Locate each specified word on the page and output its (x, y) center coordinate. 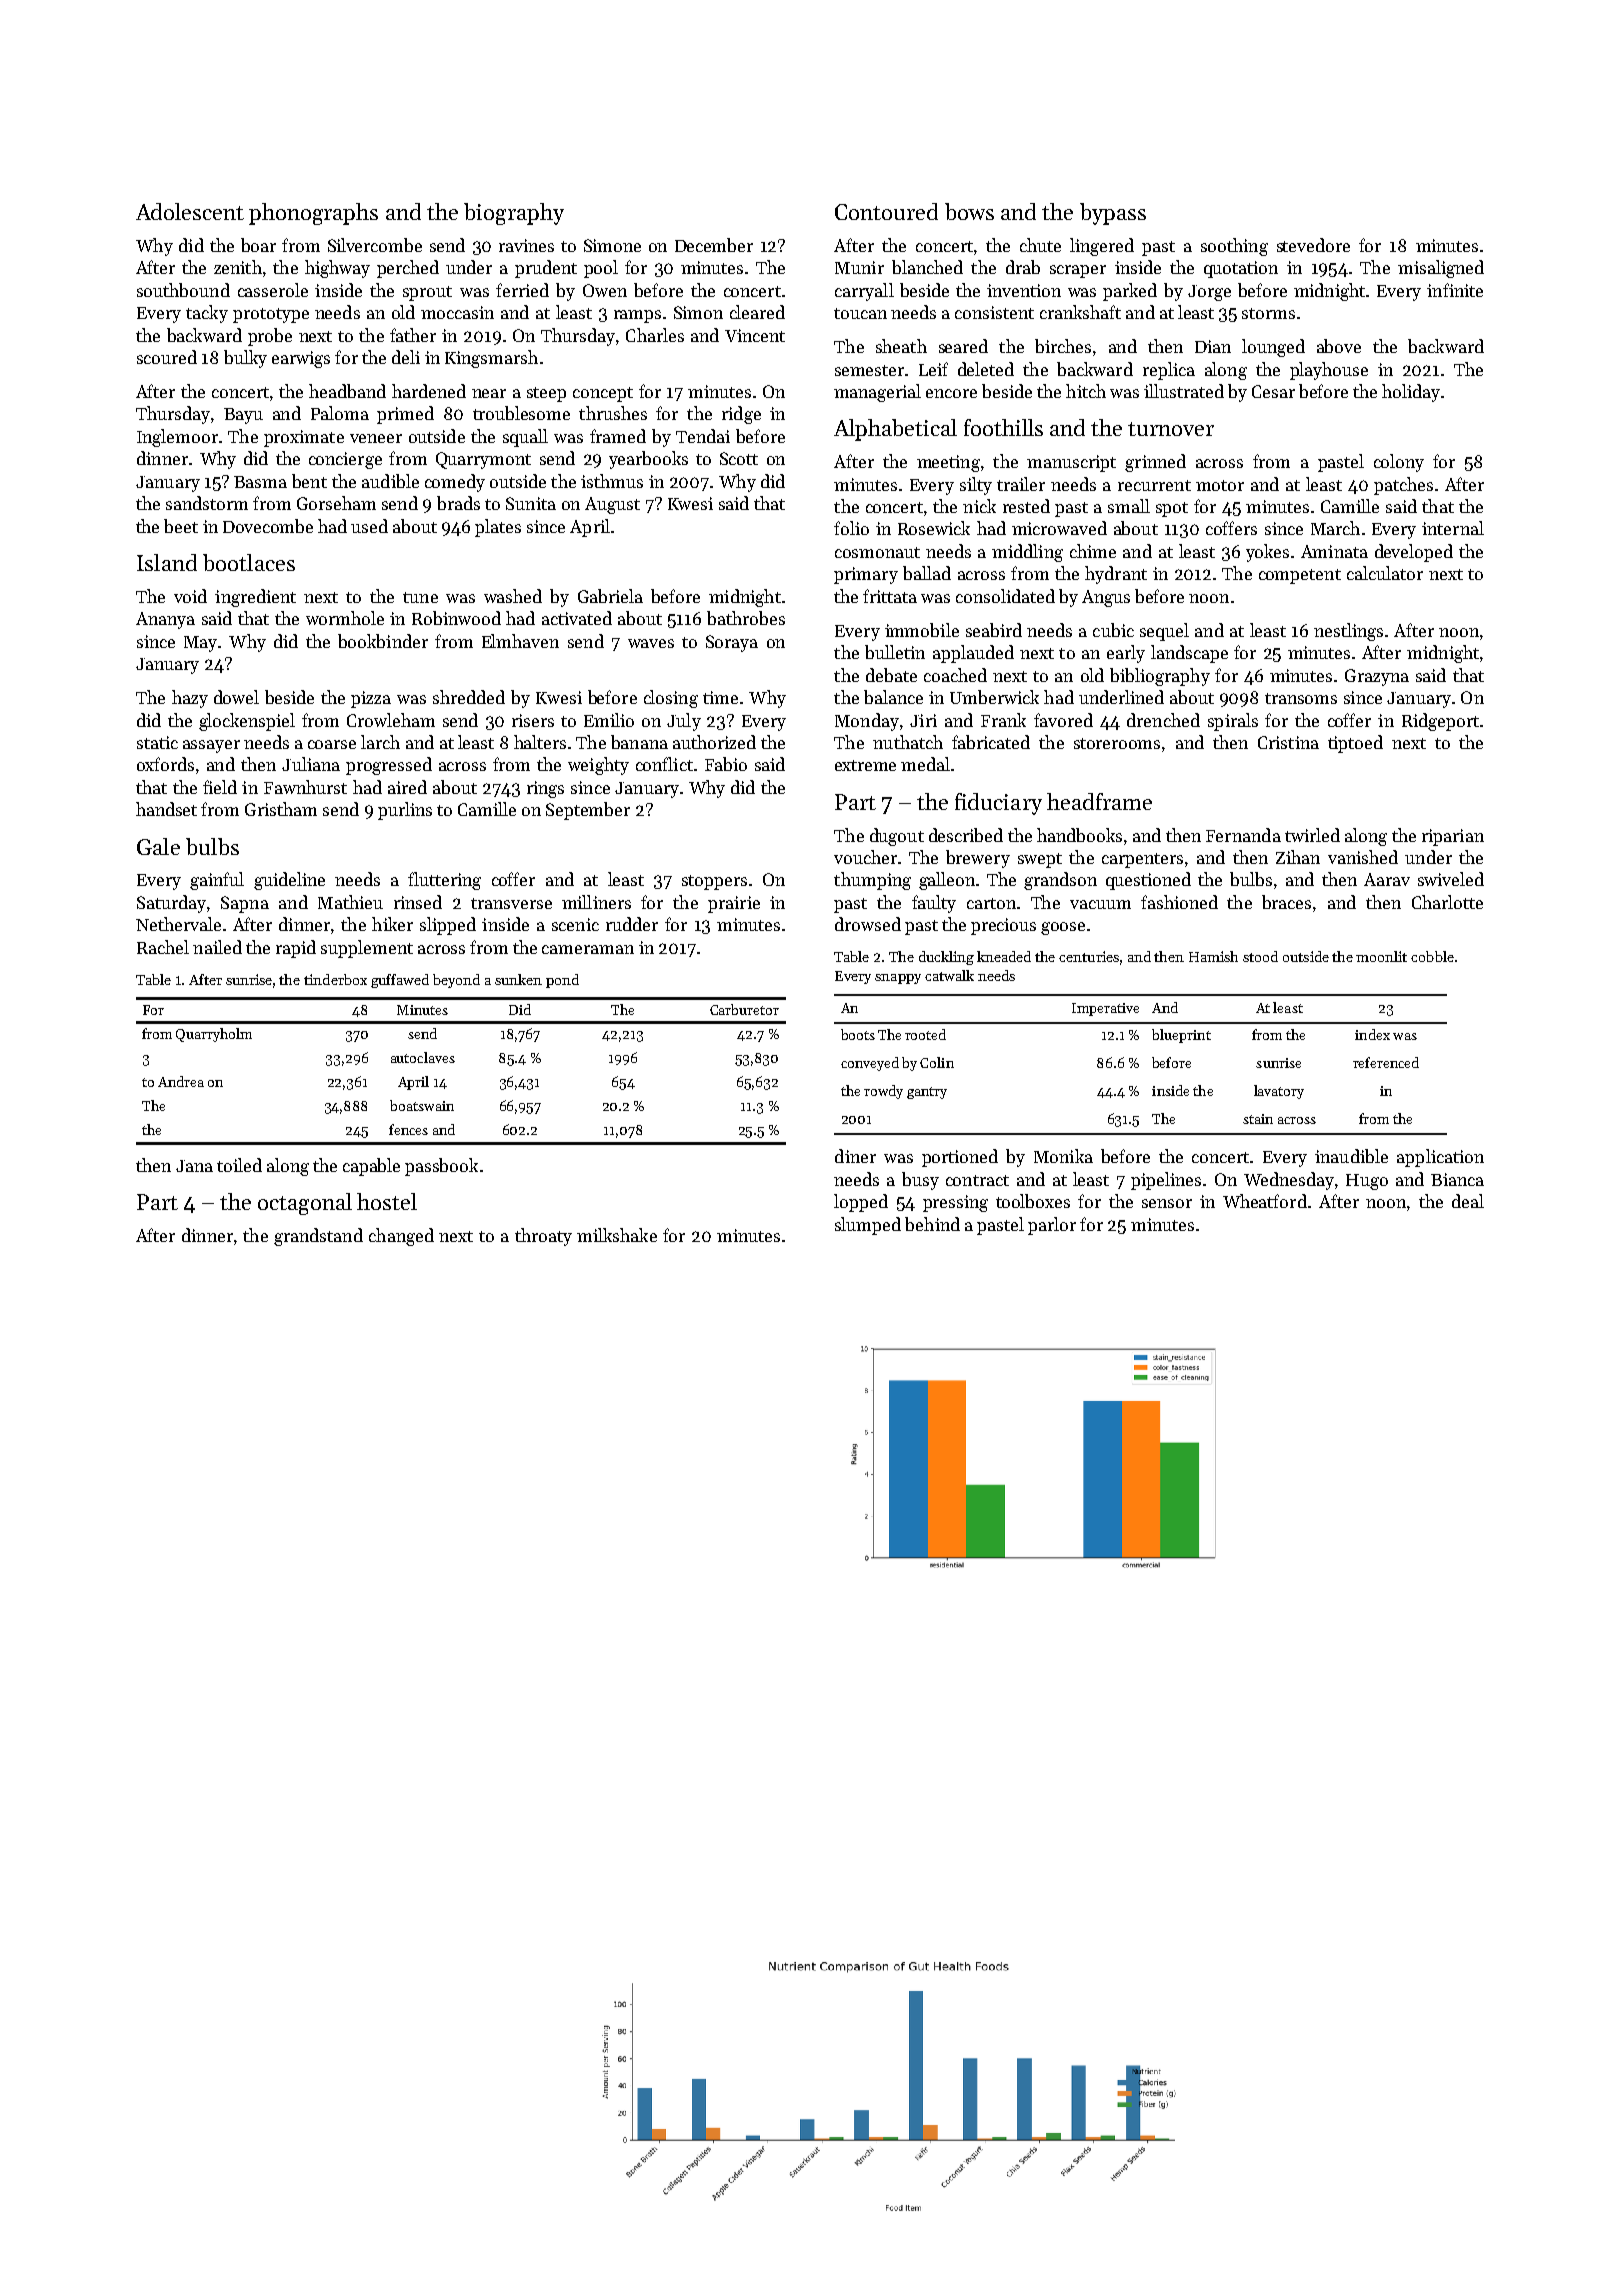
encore (951, 393)
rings (545, 789)
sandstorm (207, 503)
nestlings (1348, 632)
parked (1130, 292)
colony (1399, 463)
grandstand (318, 1237)
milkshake (617, 1235)
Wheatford (1265, 1201)
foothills (1003, 427)
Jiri (923, 720)
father (413, 335)
